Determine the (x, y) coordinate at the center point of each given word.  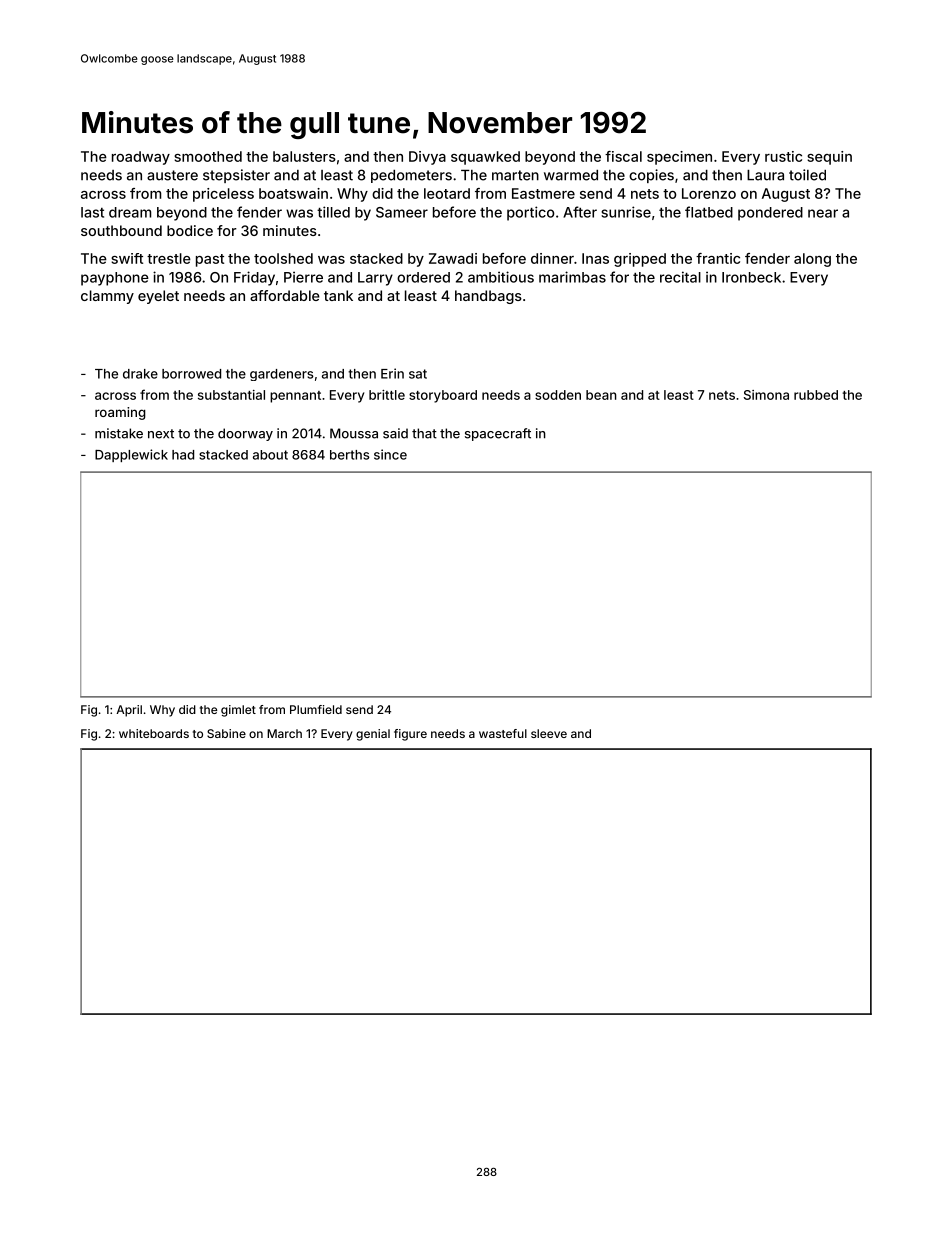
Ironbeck (751, 277)
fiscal (623, 156)
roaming (120, 413)
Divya (427, 158)
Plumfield (316, 709)
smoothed (208, 156)
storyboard (443, 396)
